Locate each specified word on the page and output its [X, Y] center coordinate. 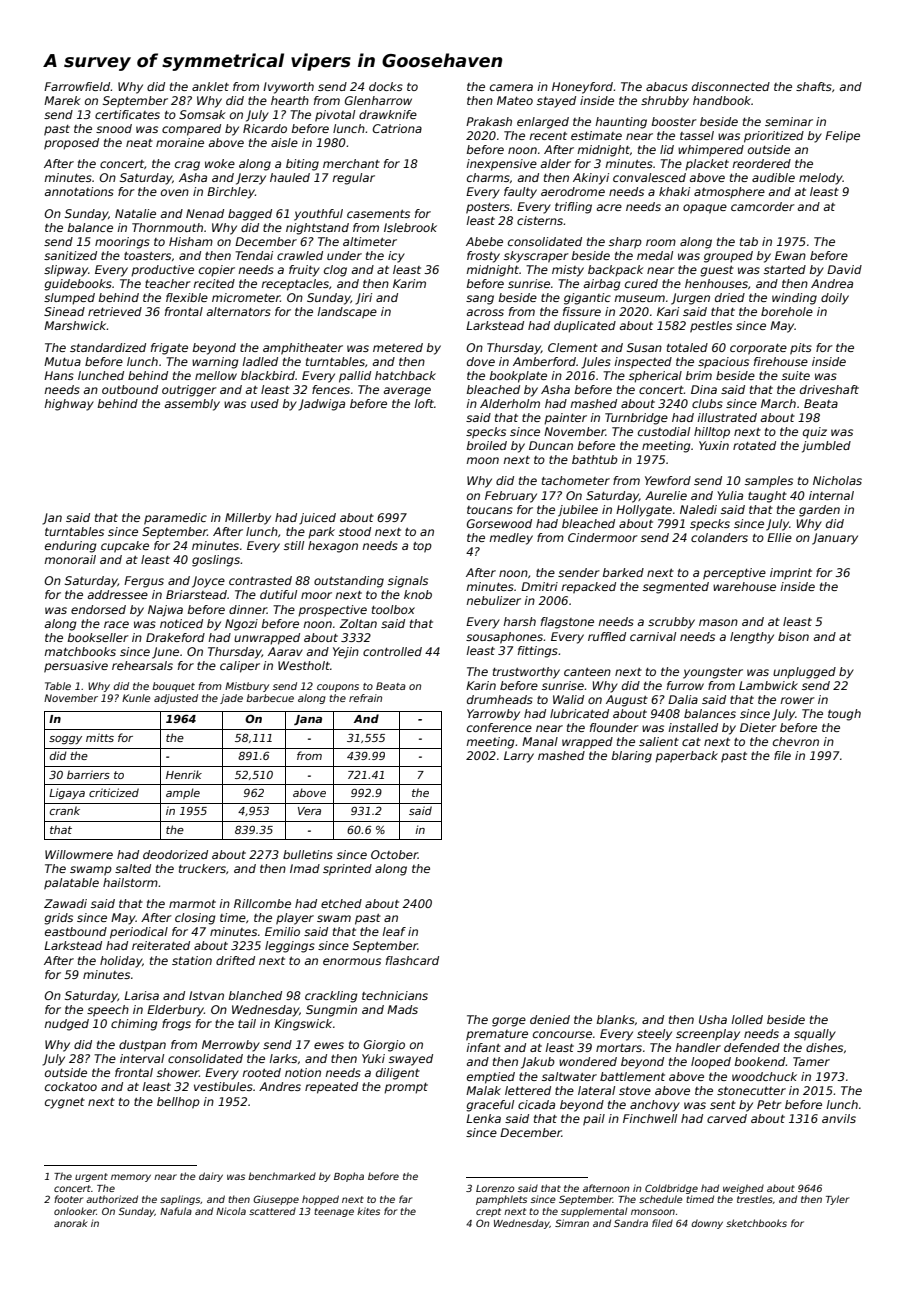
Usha [713, 1019]
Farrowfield [77, 86]
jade [231, 699]
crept [488, 1212]
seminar [789, 121]
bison [793, 636]
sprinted [347, 870]
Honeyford [582, 88]
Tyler [838, 1200]
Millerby [248, 519]
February [511, 497]
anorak [71, 1223]
